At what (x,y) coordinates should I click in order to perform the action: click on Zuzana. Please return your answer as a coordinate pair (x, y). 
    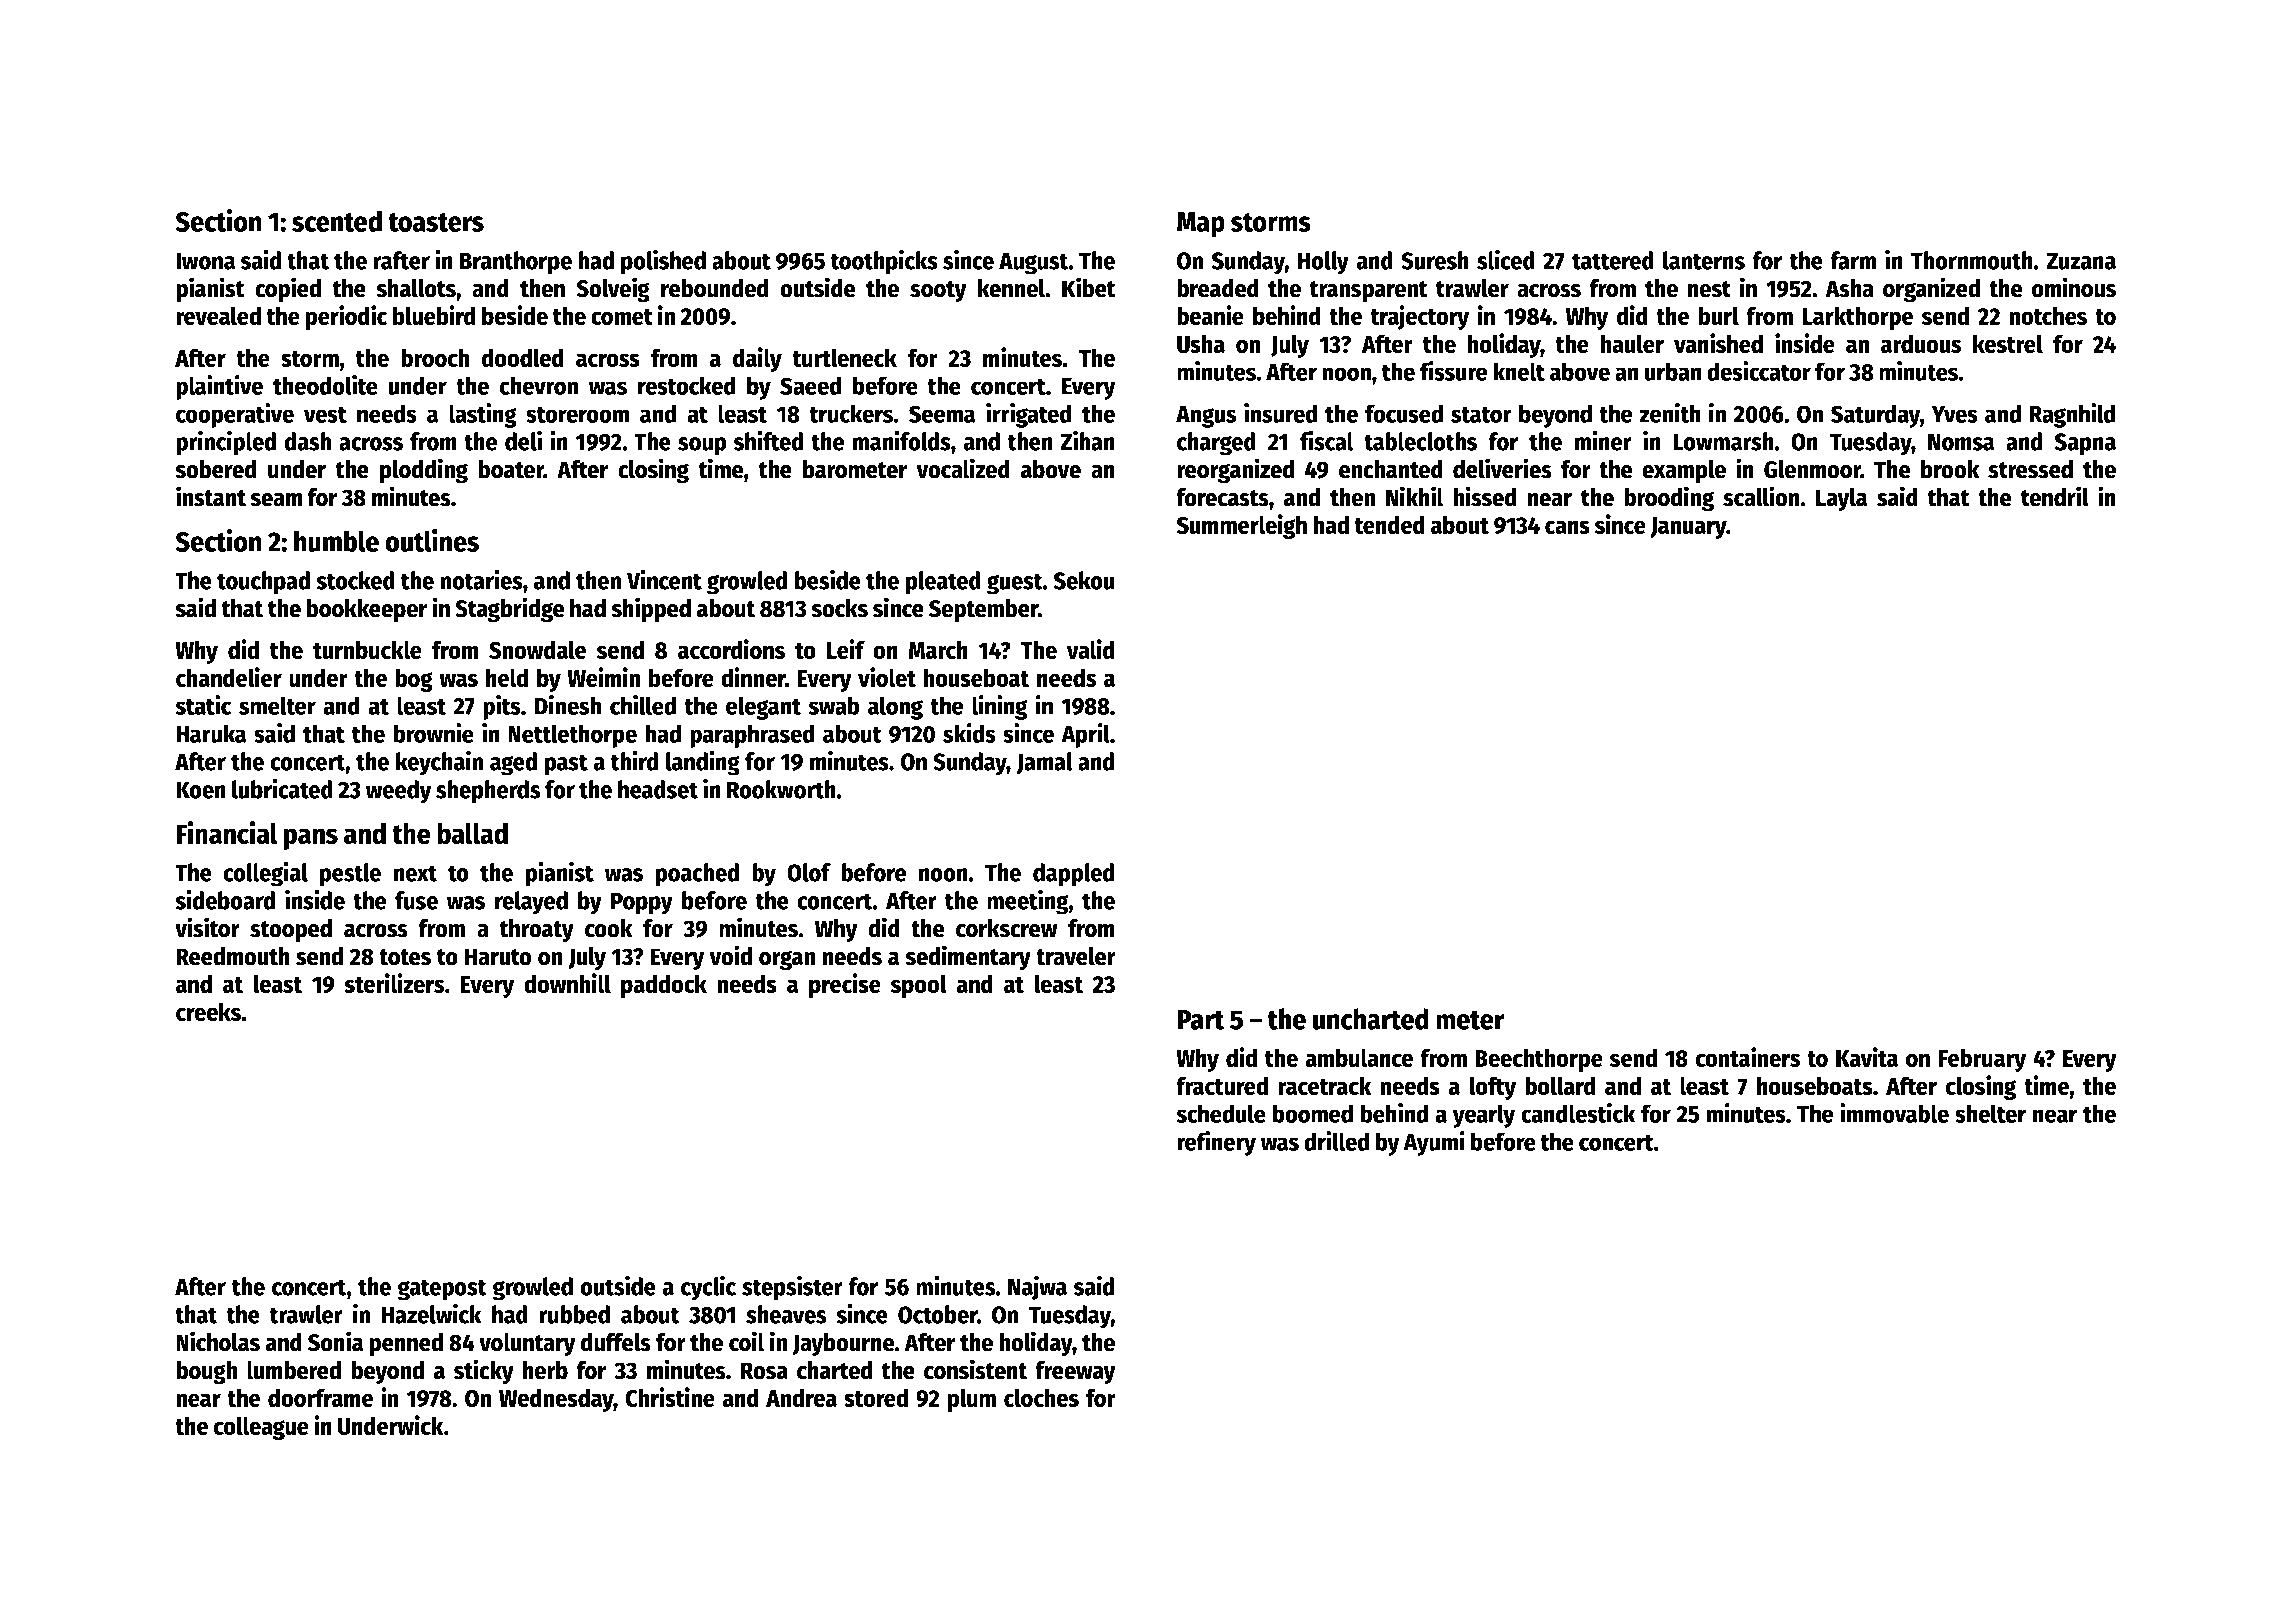
    Looking at the image, I should click on (2081, 261).
